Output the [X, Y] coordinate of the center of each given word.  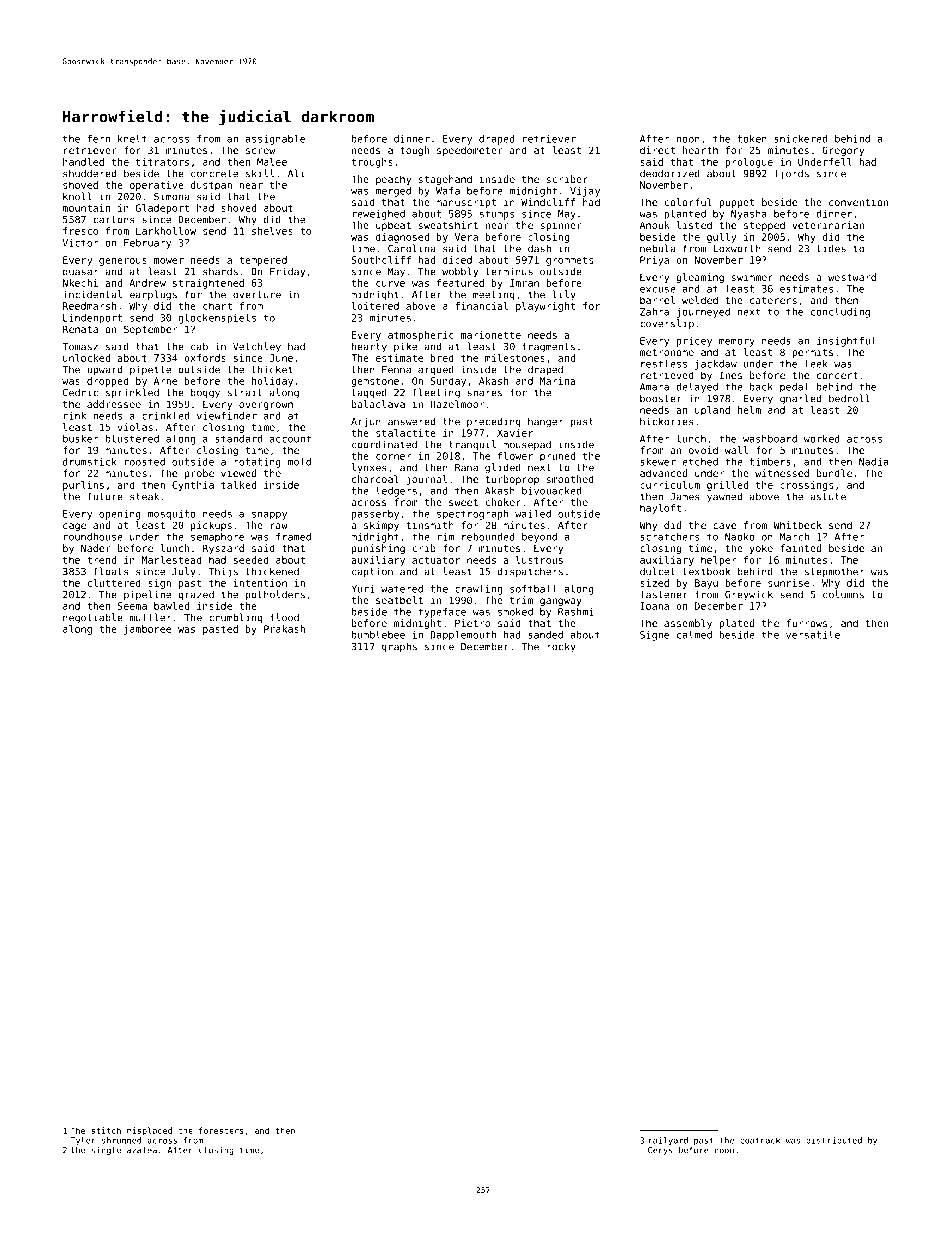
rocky [561, 647]
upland [712, 411]
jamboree [147, 630]
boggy [205, 393]
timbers [770, 462]
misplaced [149, 1131]
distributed [834, 1140]
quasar [81, 273]
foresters [221, 1130]
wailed [533, 513]
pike [405, 347]
